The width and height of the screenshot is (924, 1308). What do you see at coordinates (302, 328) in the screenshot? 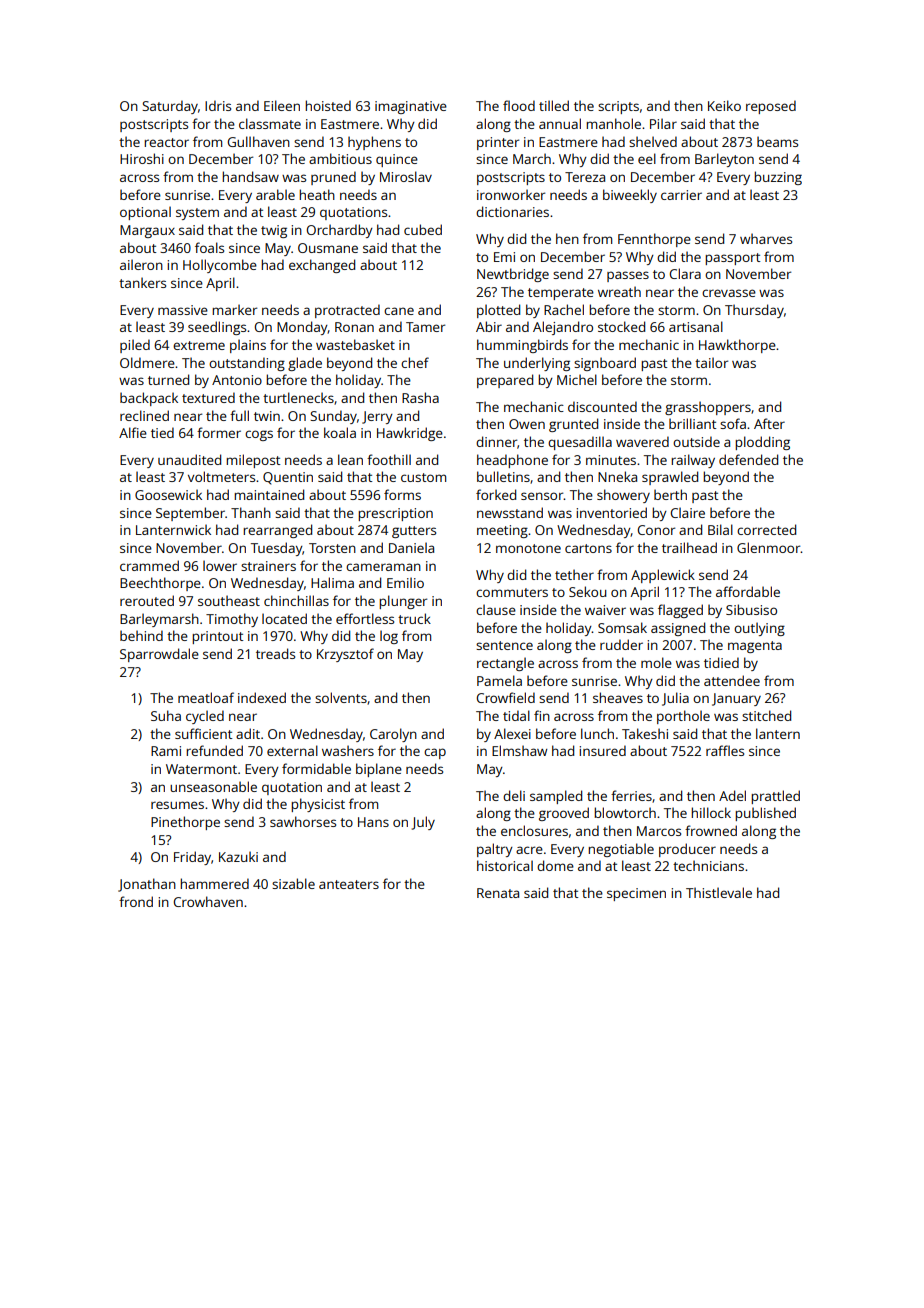
I see `Monday` at bounding box center [302, 328].
